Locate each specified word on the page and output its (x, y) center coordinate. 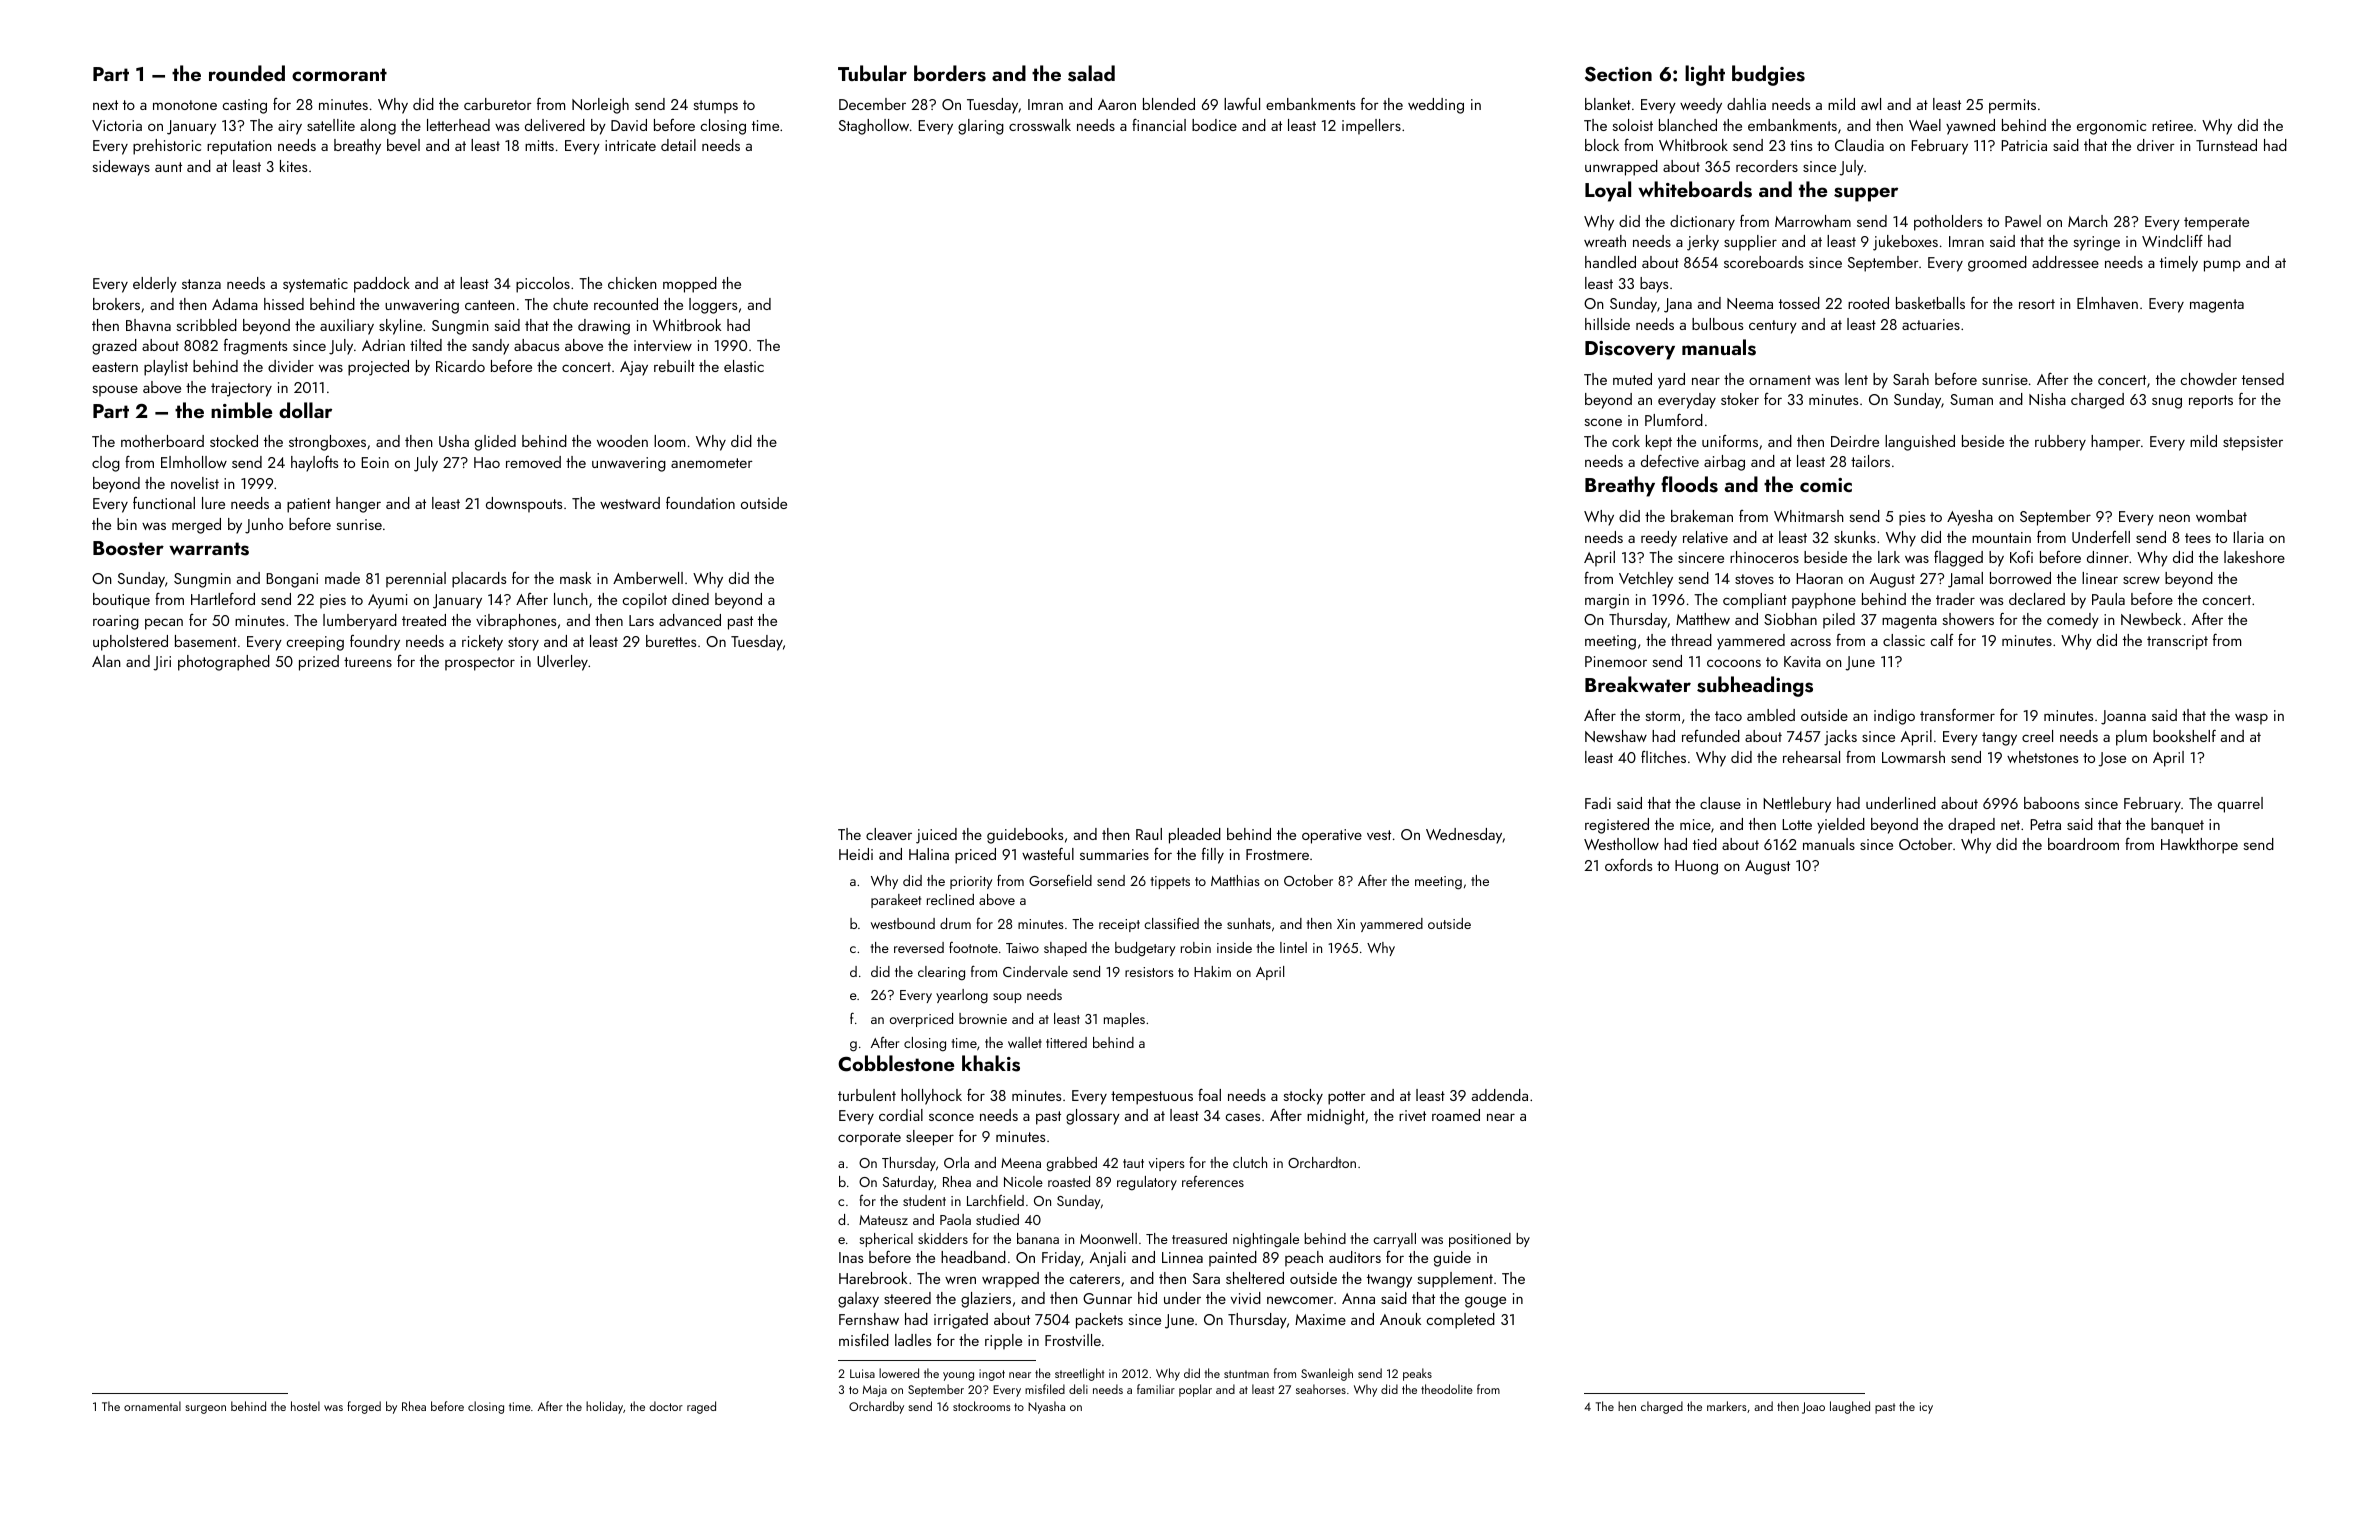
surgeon (205, 1409)
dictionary (1702, 223)
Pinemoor (1616, 661)
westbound (903, 923)
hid (1147, 1298)
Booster (128, 548)
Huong (1696, 867)
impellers (1371, 127)
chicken (632, 283)
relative (1705, 537)
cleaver (889, 834)
